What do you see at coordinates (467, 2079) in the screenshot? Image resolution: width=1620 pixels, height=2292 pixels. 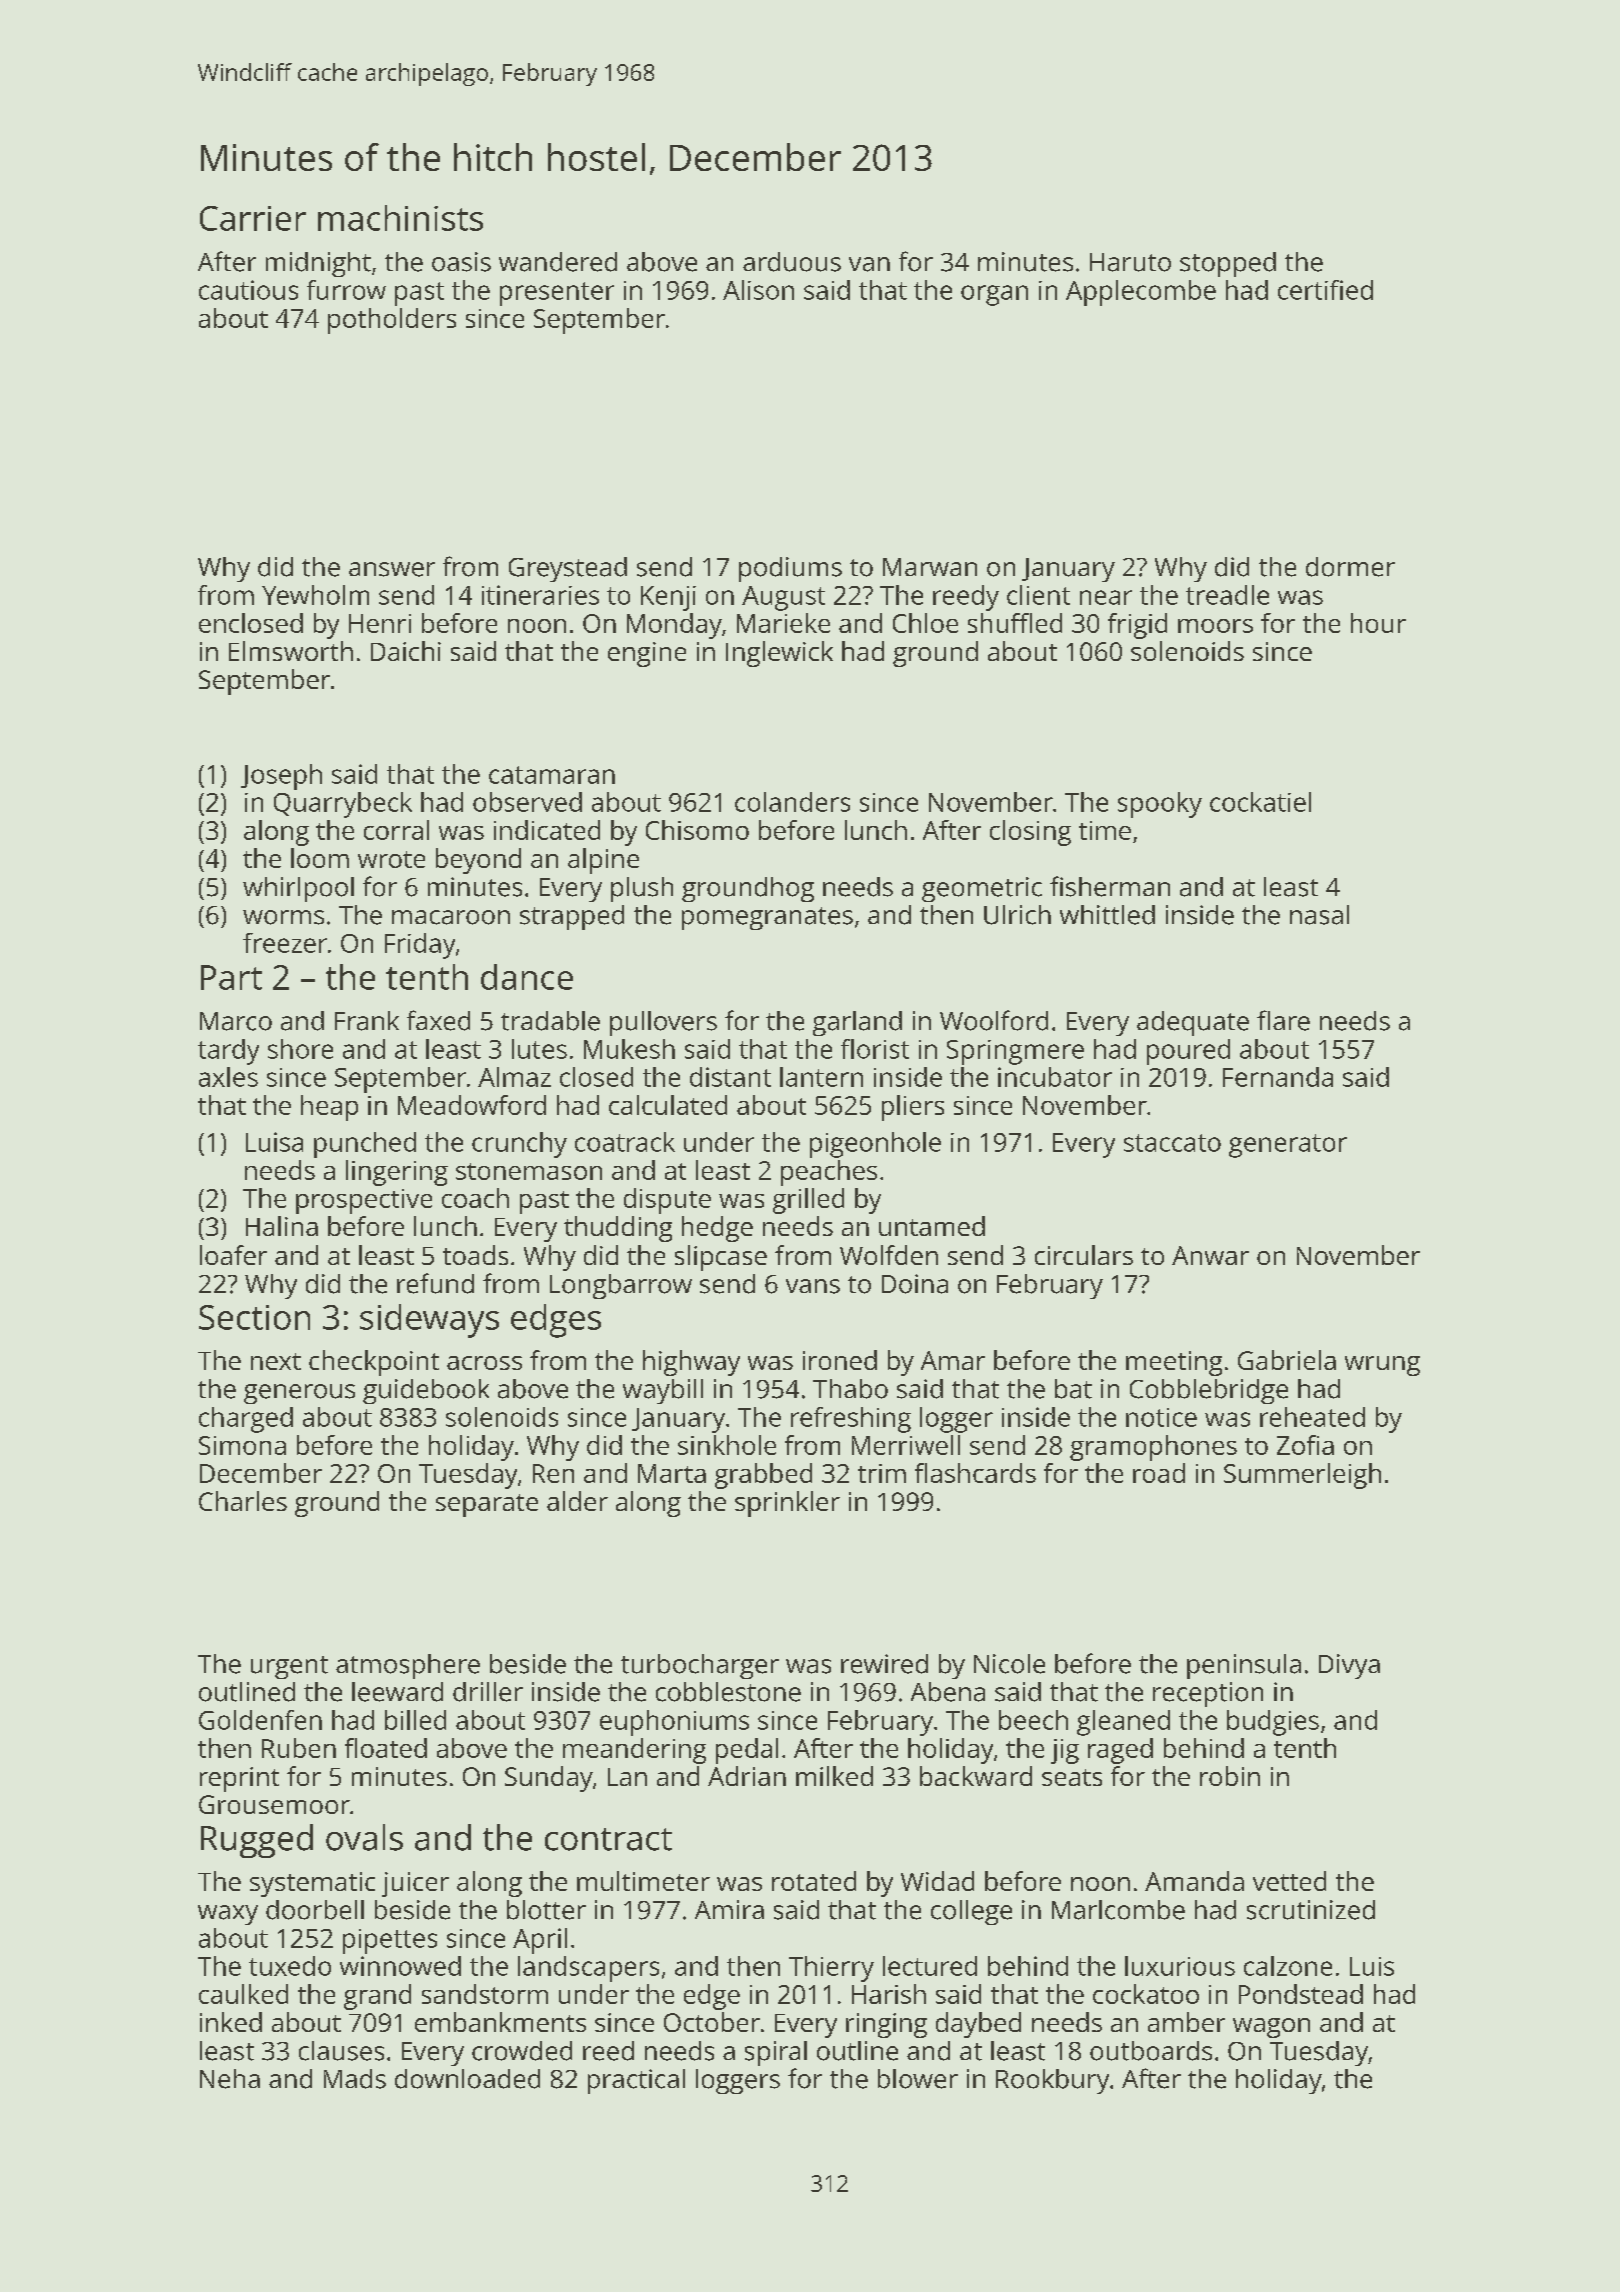 I see `downloaded` at bounding box center [467, 2079].
